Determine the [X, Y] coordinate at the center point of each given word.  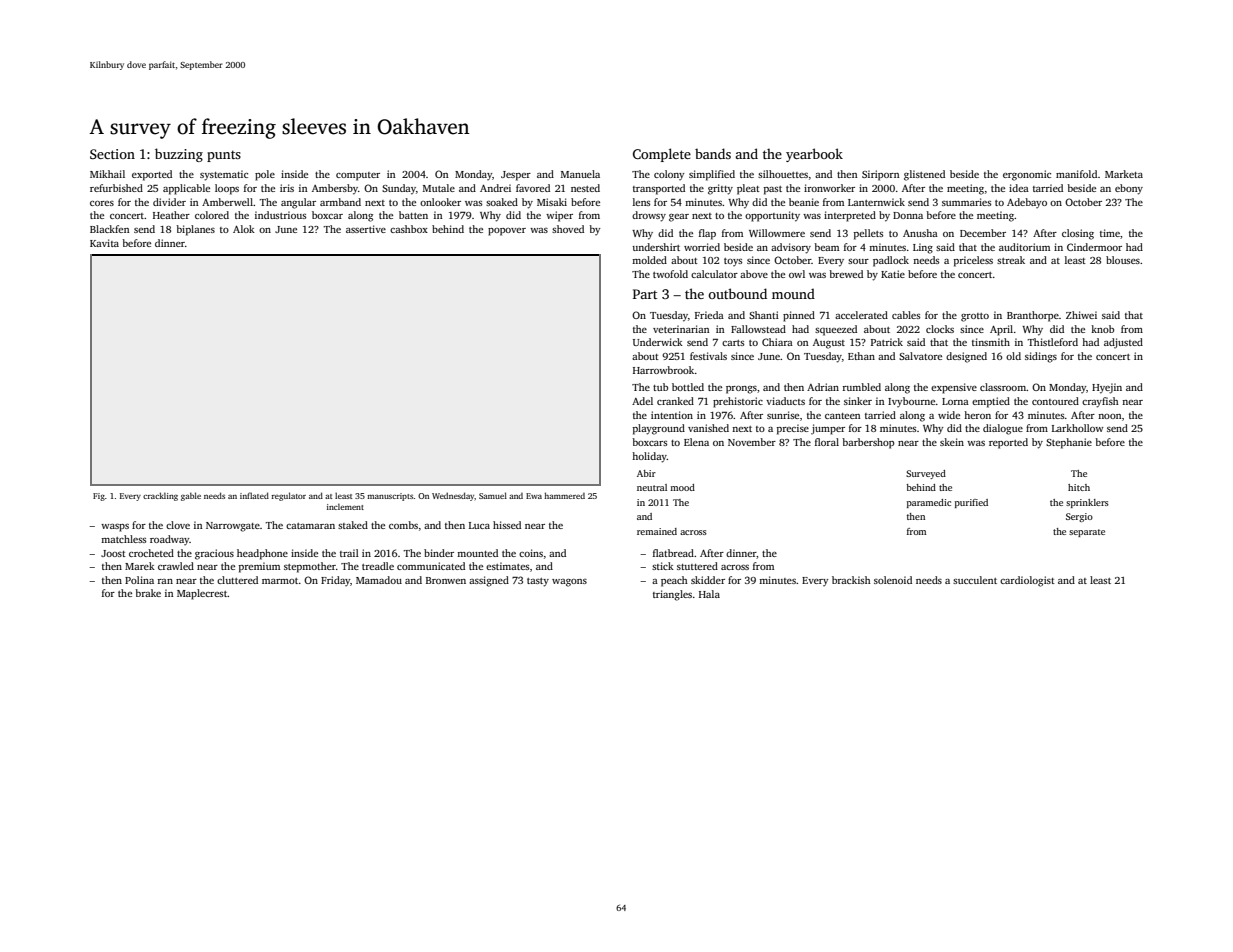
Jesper [516, 176]
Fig [99, 497]
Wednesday [453, 496]
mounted [477, 553]
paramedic [929, 503]
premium [259, 567]
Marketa [1124, 174]
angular [298, 203]
